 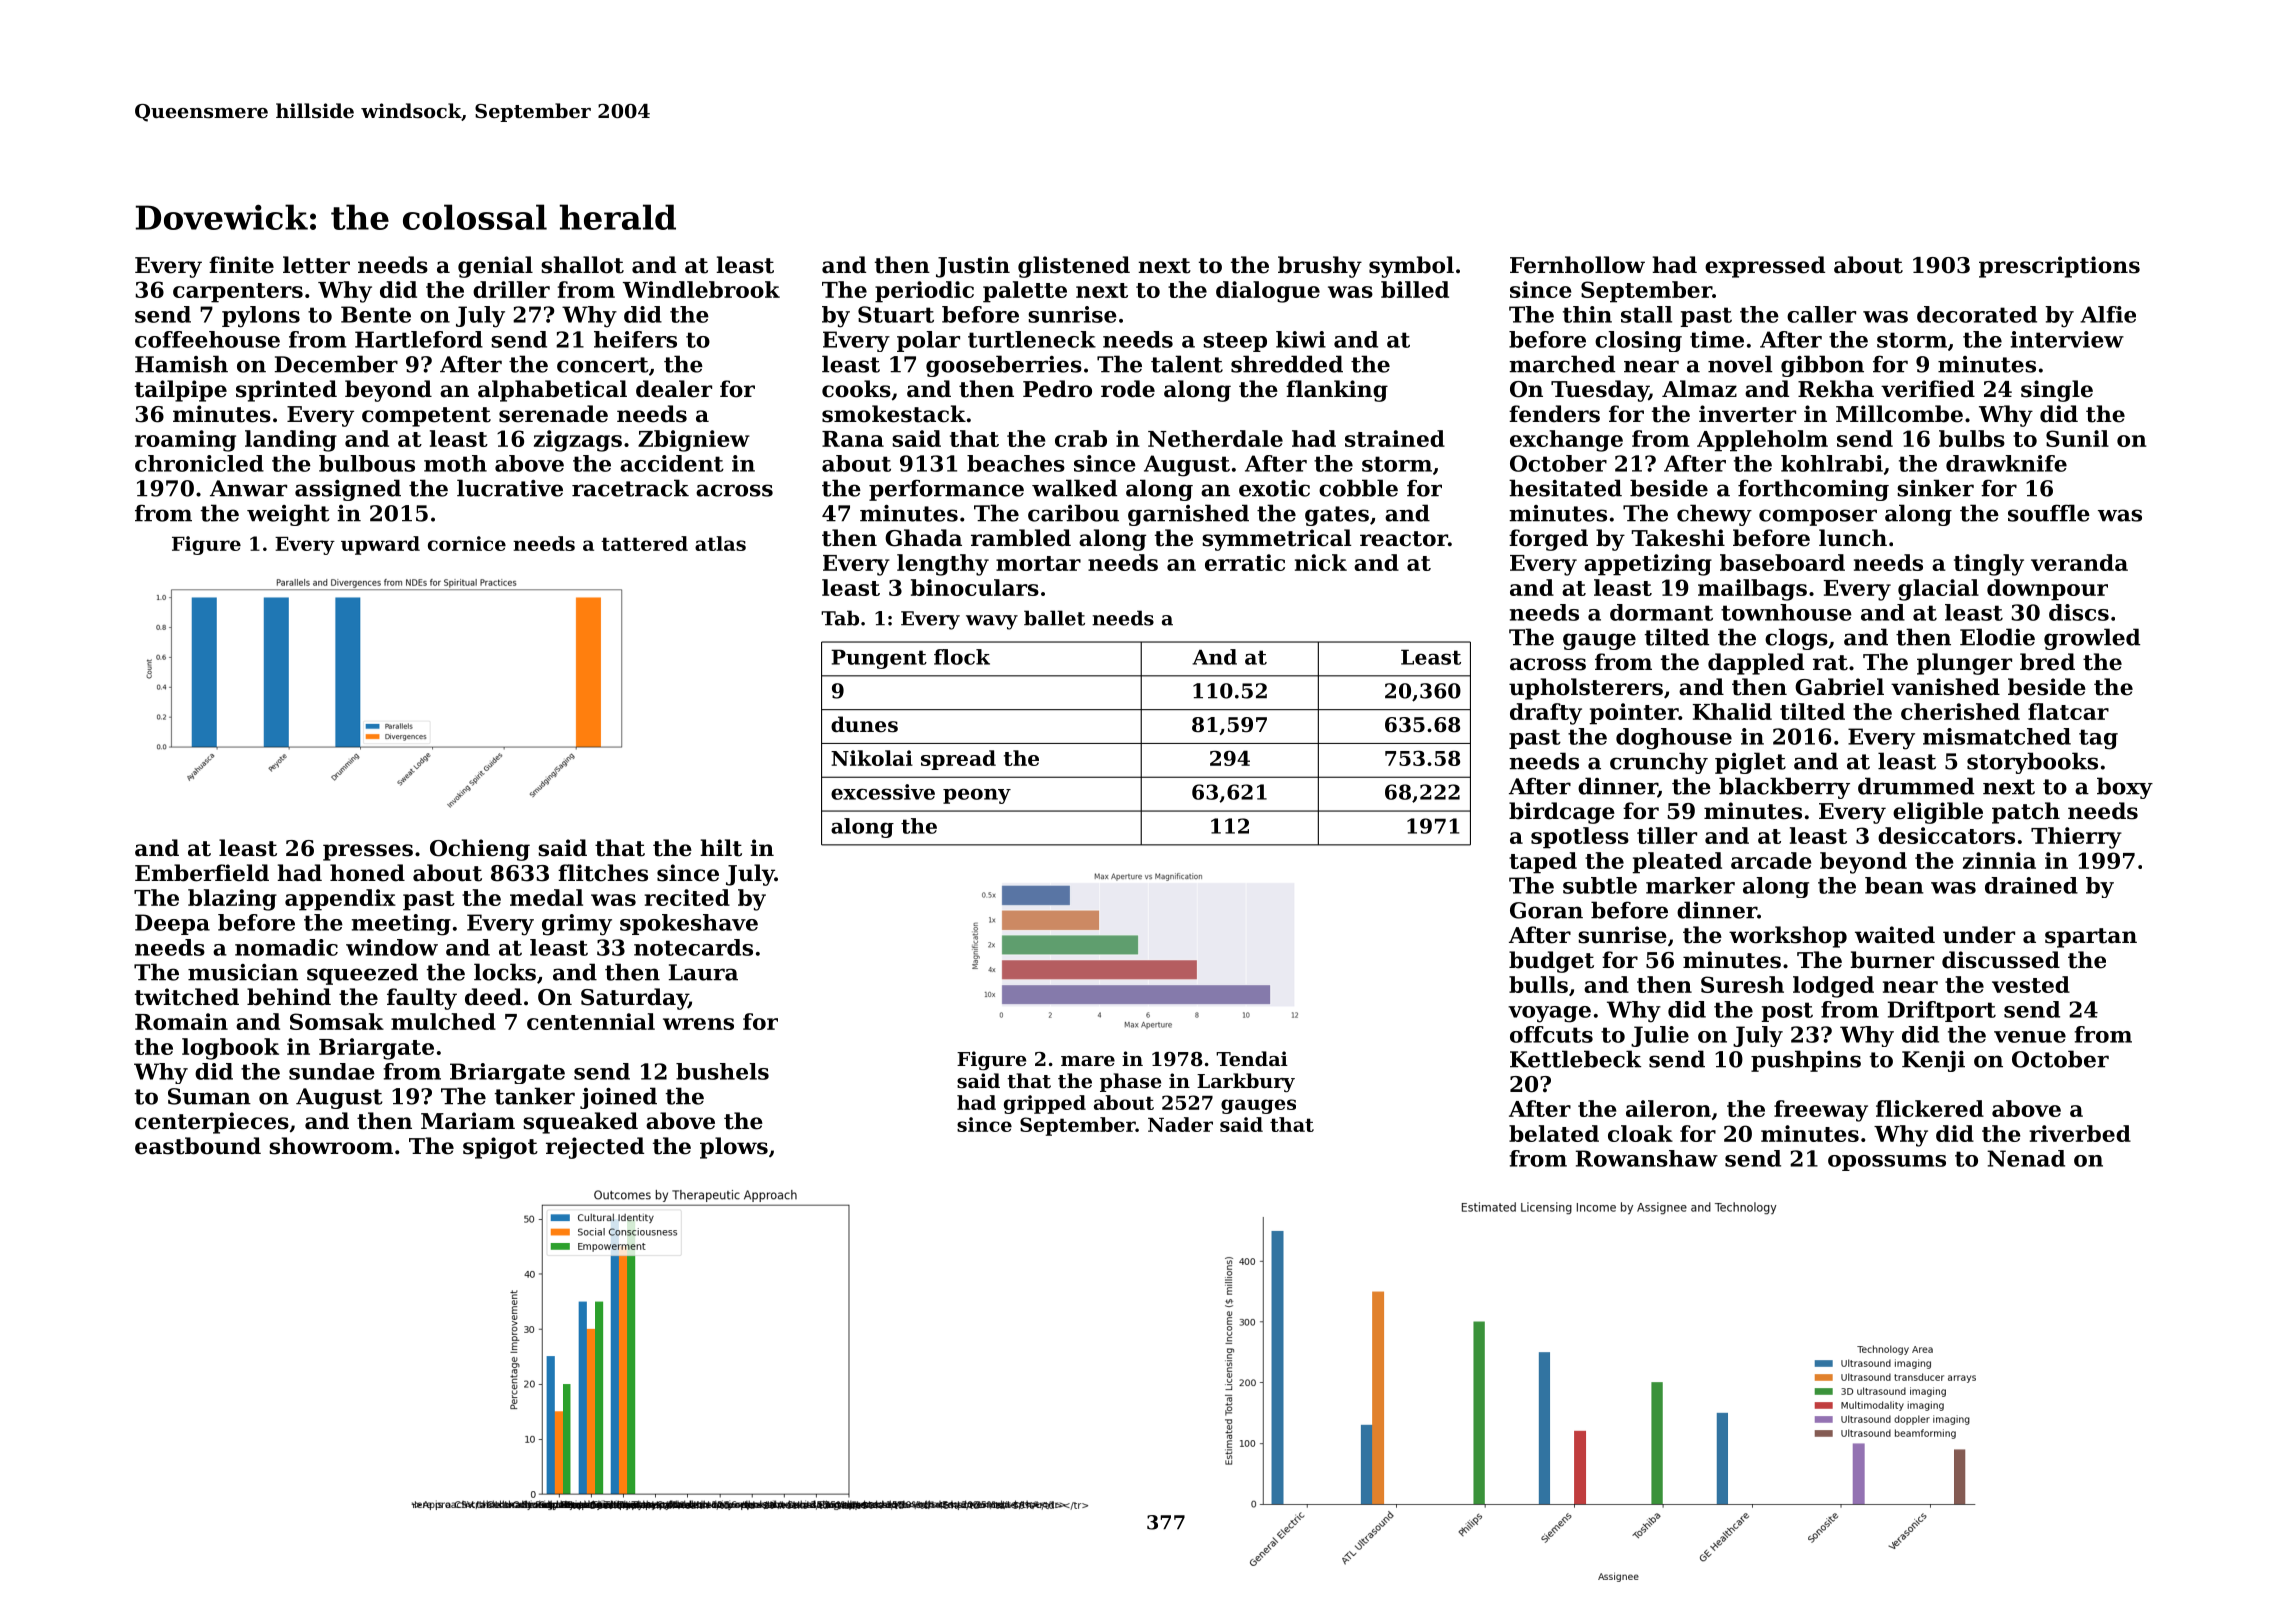 I want to click on Stuart, so click(x=896, y=314).
